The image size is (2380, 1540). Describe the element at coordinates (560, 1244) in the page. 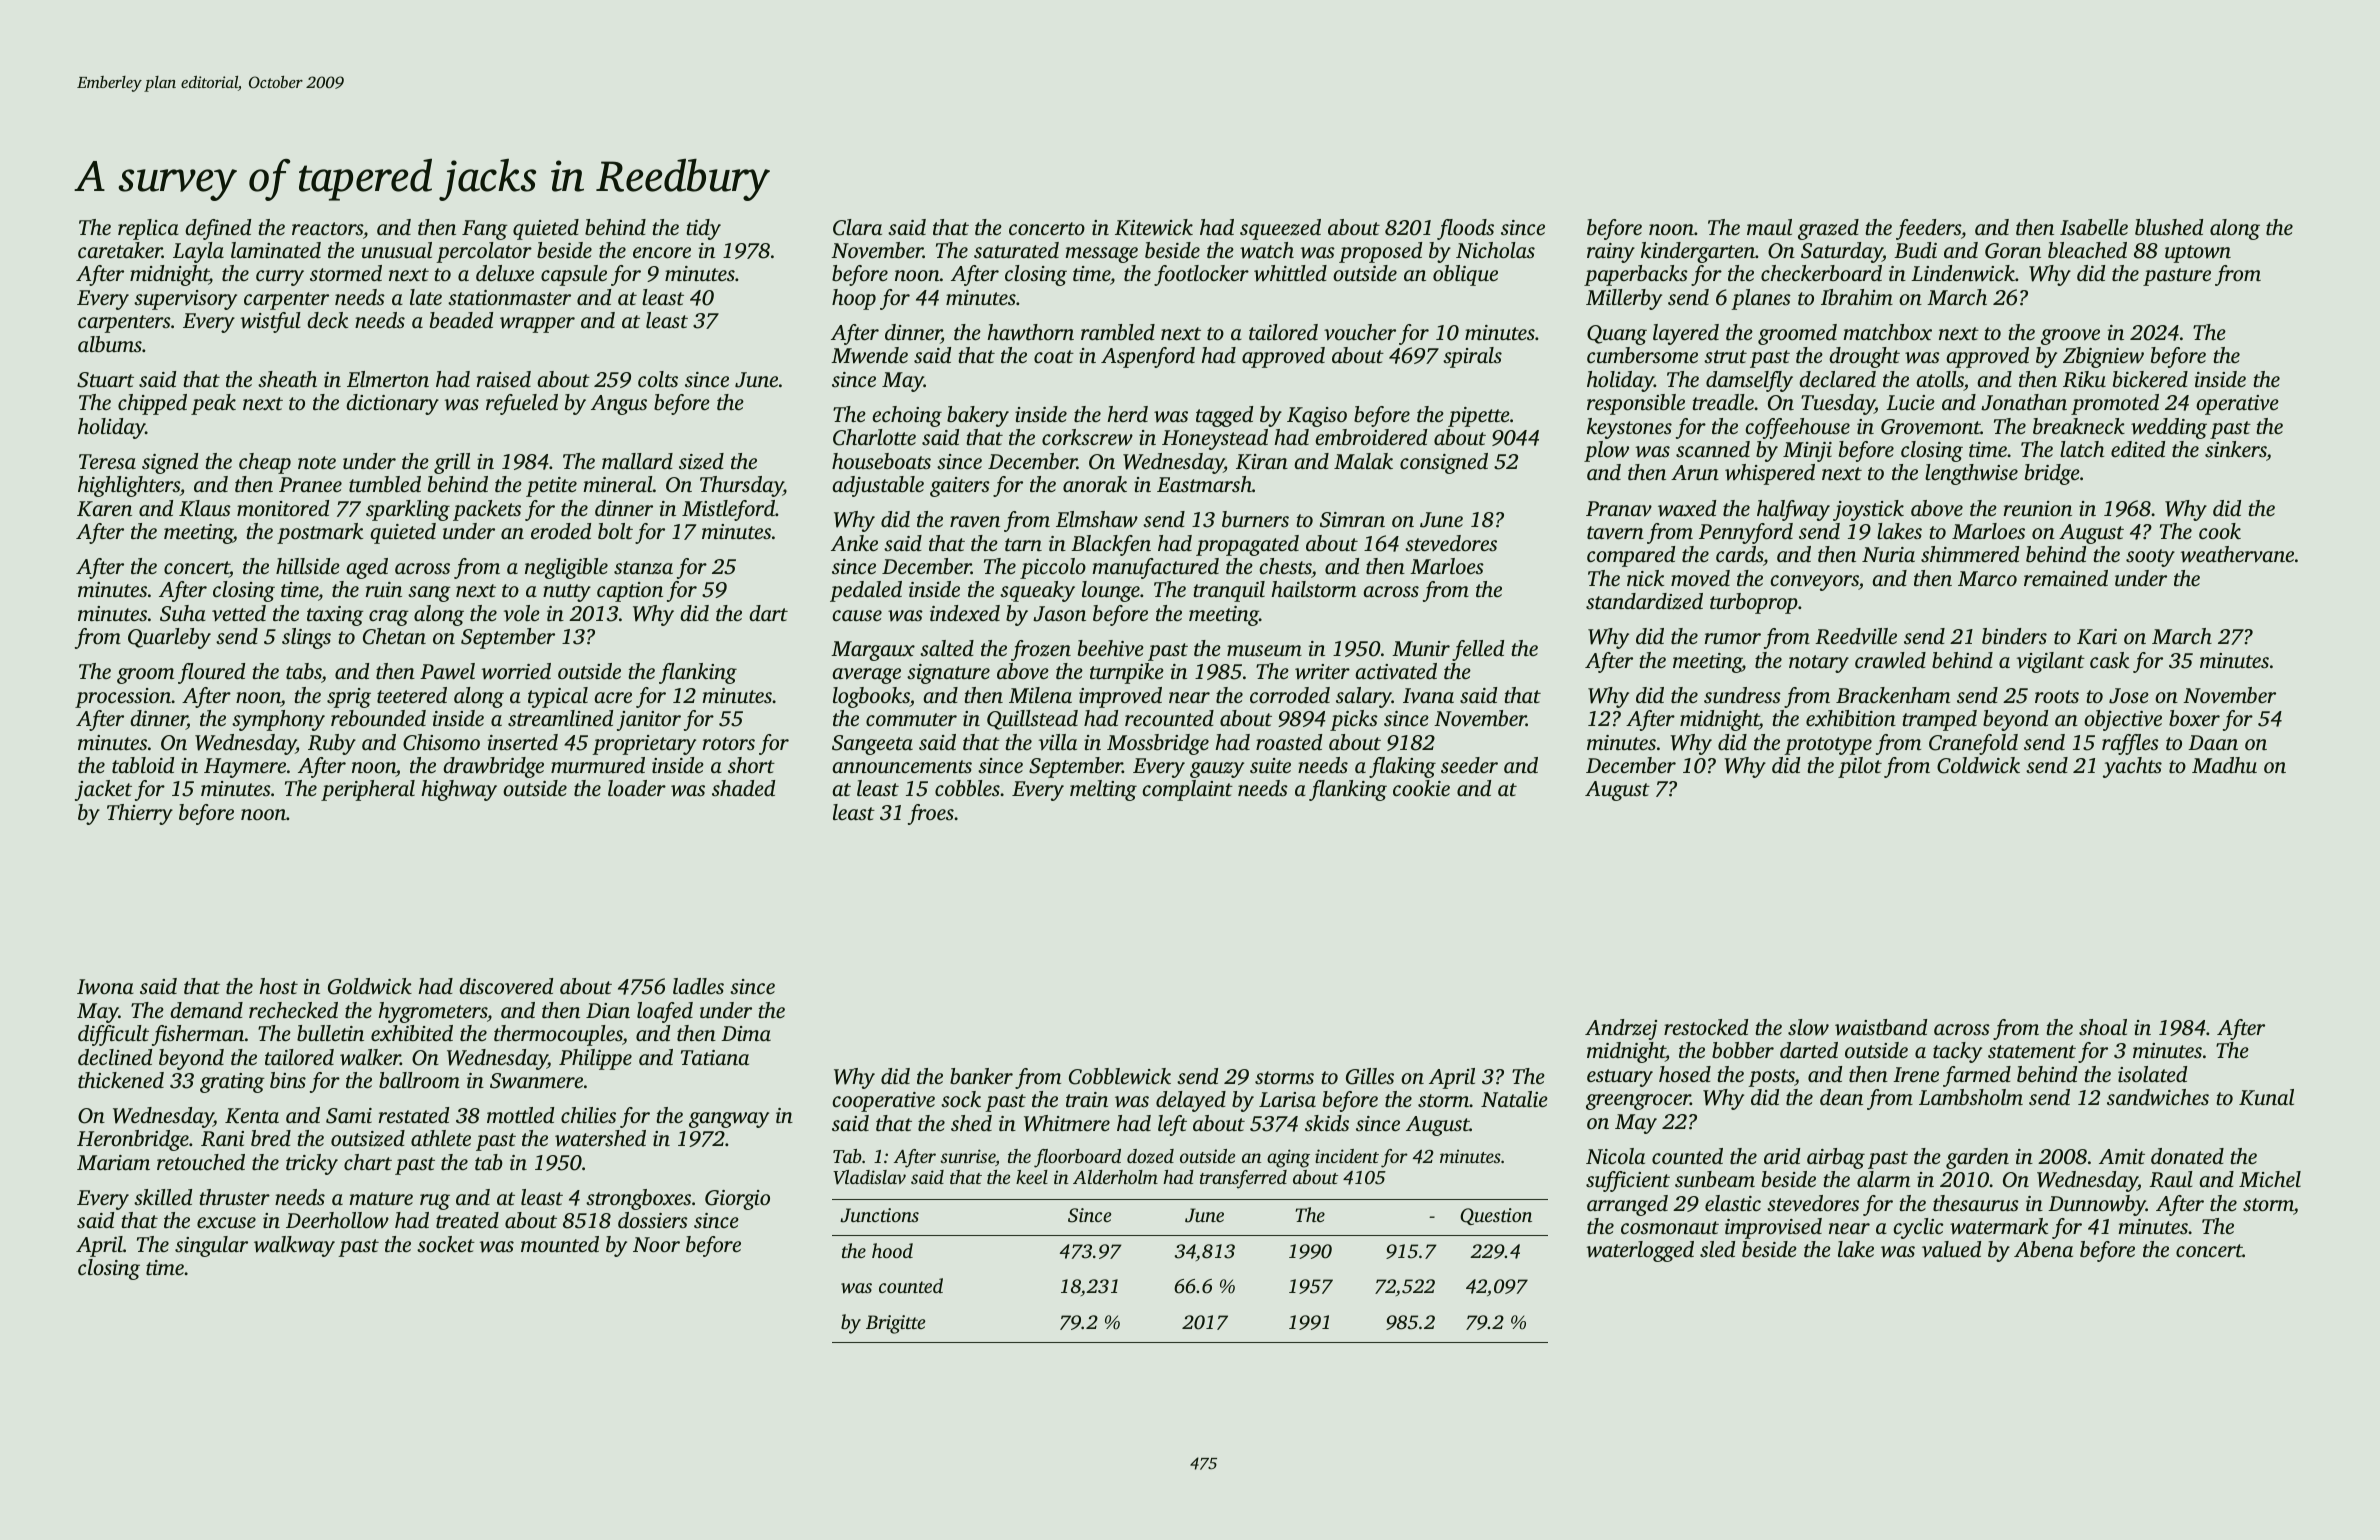

I see `mounted` at that location.
